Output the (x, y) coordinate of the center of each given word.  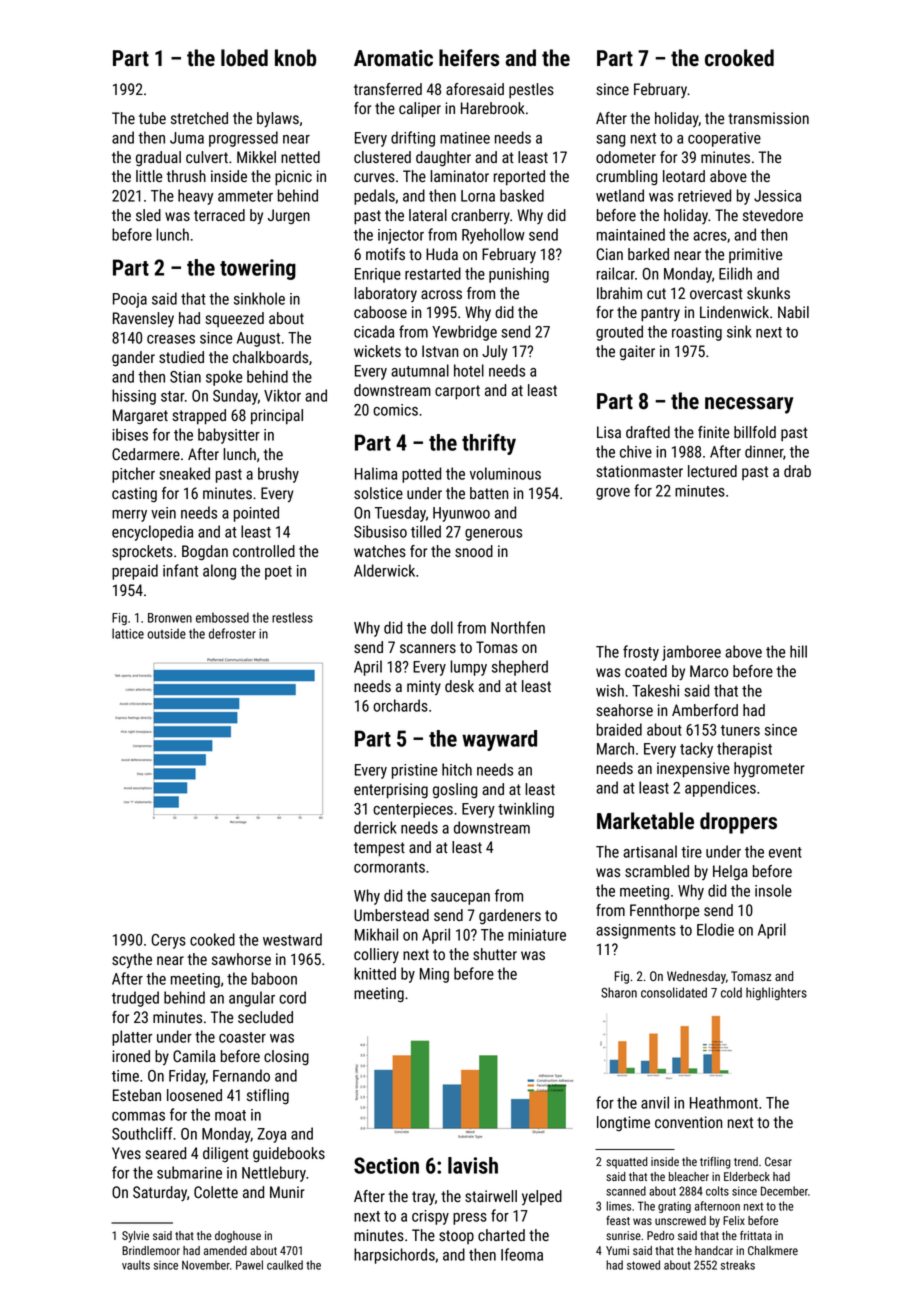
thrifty (489, 444)
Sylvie (135, 1237)
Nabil (793, 312)
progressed (243, 139)
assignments (636, 931)
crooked (739, 58)
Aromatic (393, 58)
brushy (278, 475)
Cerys (169, 941)
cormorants (389, 867)
